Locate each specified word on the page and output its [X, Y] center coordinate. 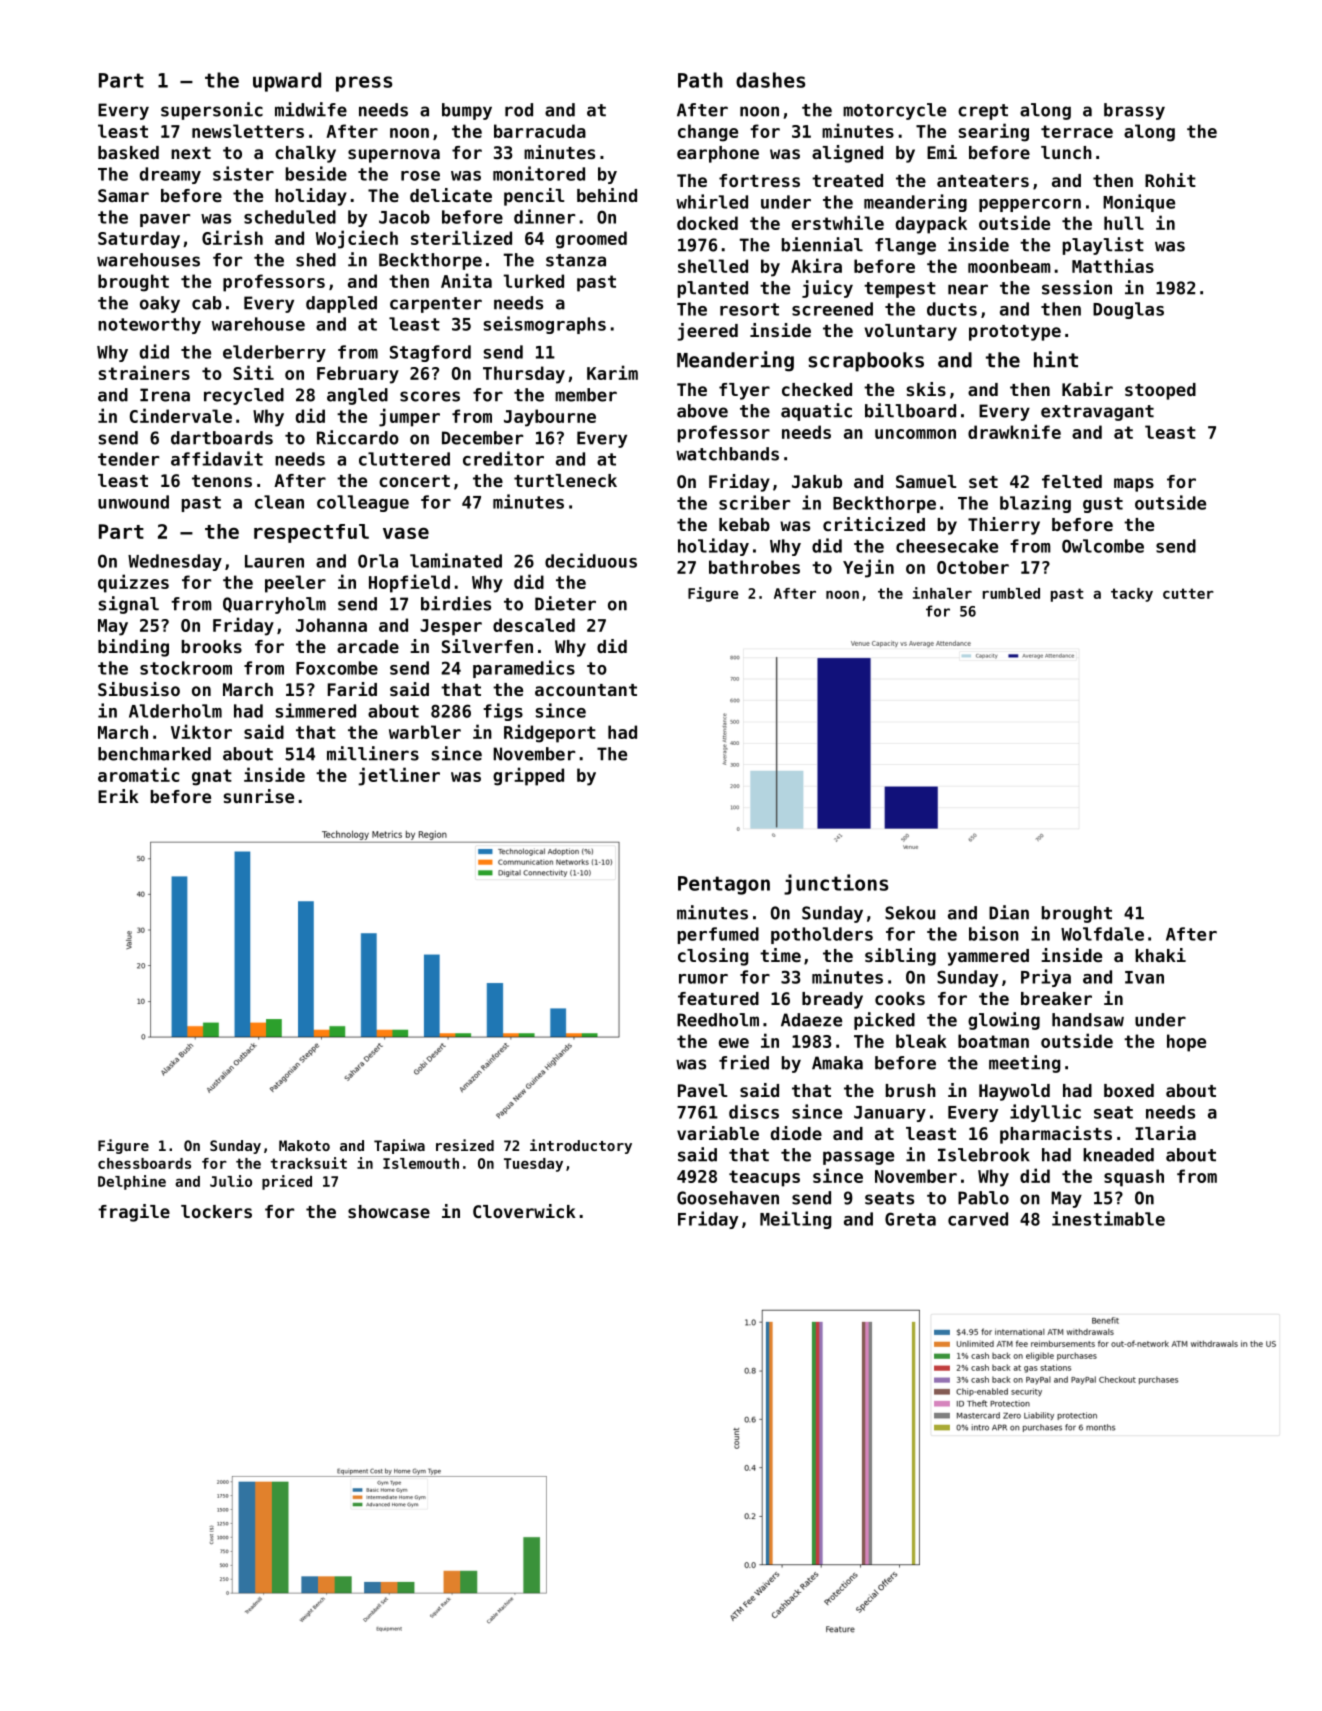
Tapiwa [399, 1146]
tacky [1132, 595]
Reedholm [718, 1020]
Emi [942, 152]
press [364, 84]
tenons [222, 481]
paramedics [524, 669]
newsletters [248, 131]
